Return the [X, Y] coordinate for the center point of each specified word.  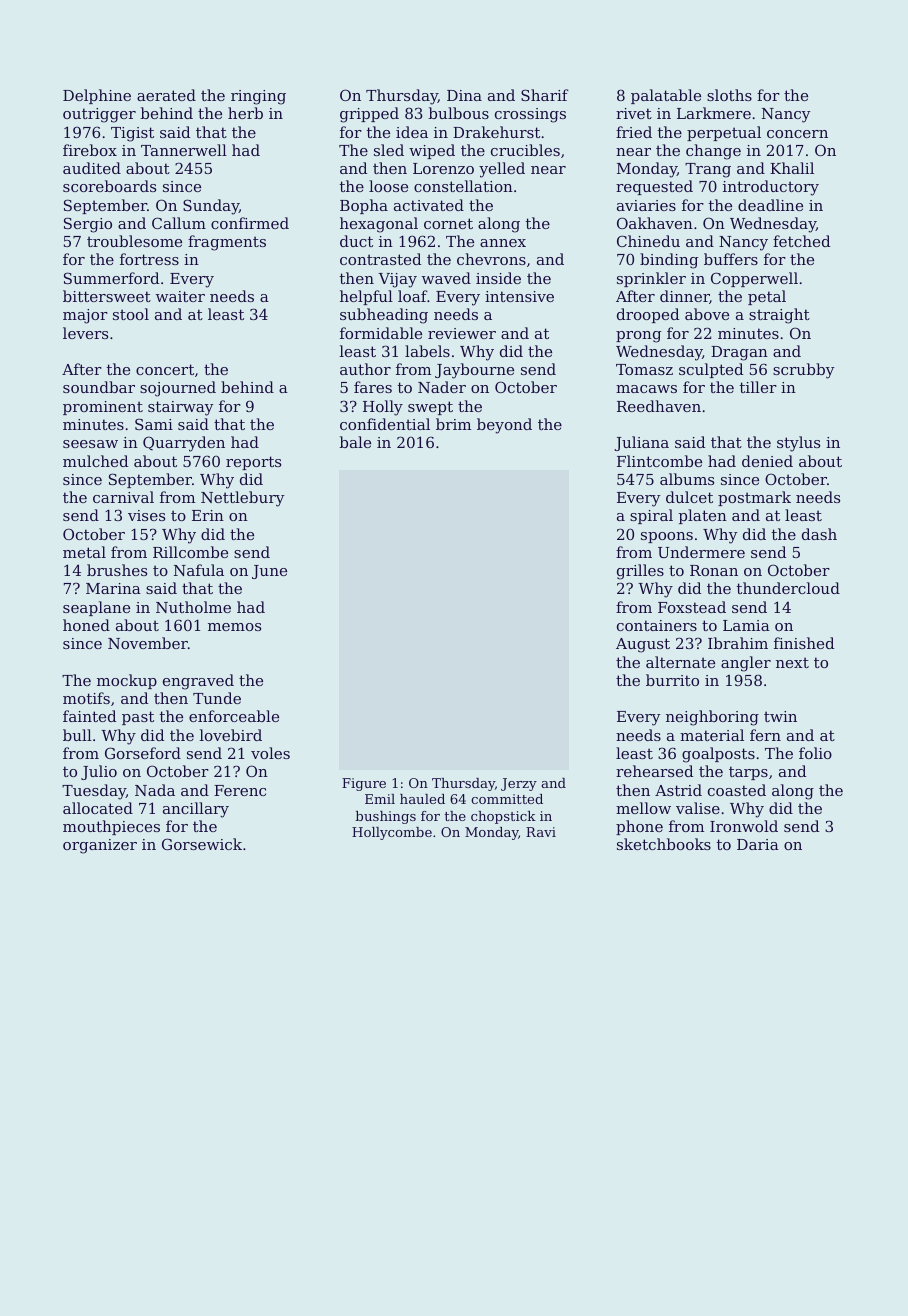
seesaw [90, 444]
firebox [90, 150]
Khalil [792, 168]
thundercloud [788, 588]
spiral [651, 516]
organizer [100, 846]
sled [389, 150]
